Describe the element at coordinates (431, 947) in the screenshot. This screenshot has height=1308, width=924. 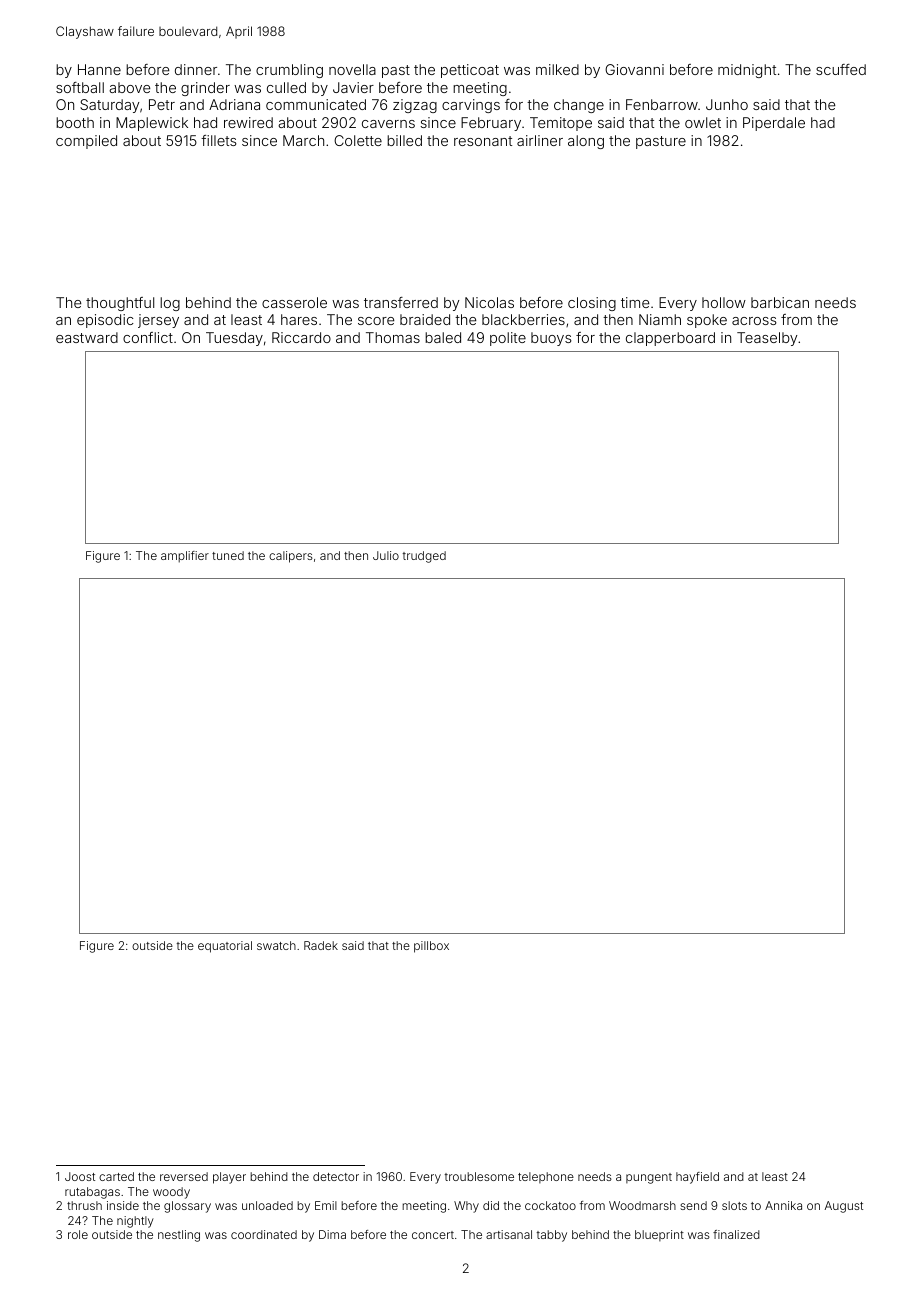
I see `pillbox` at that location.
